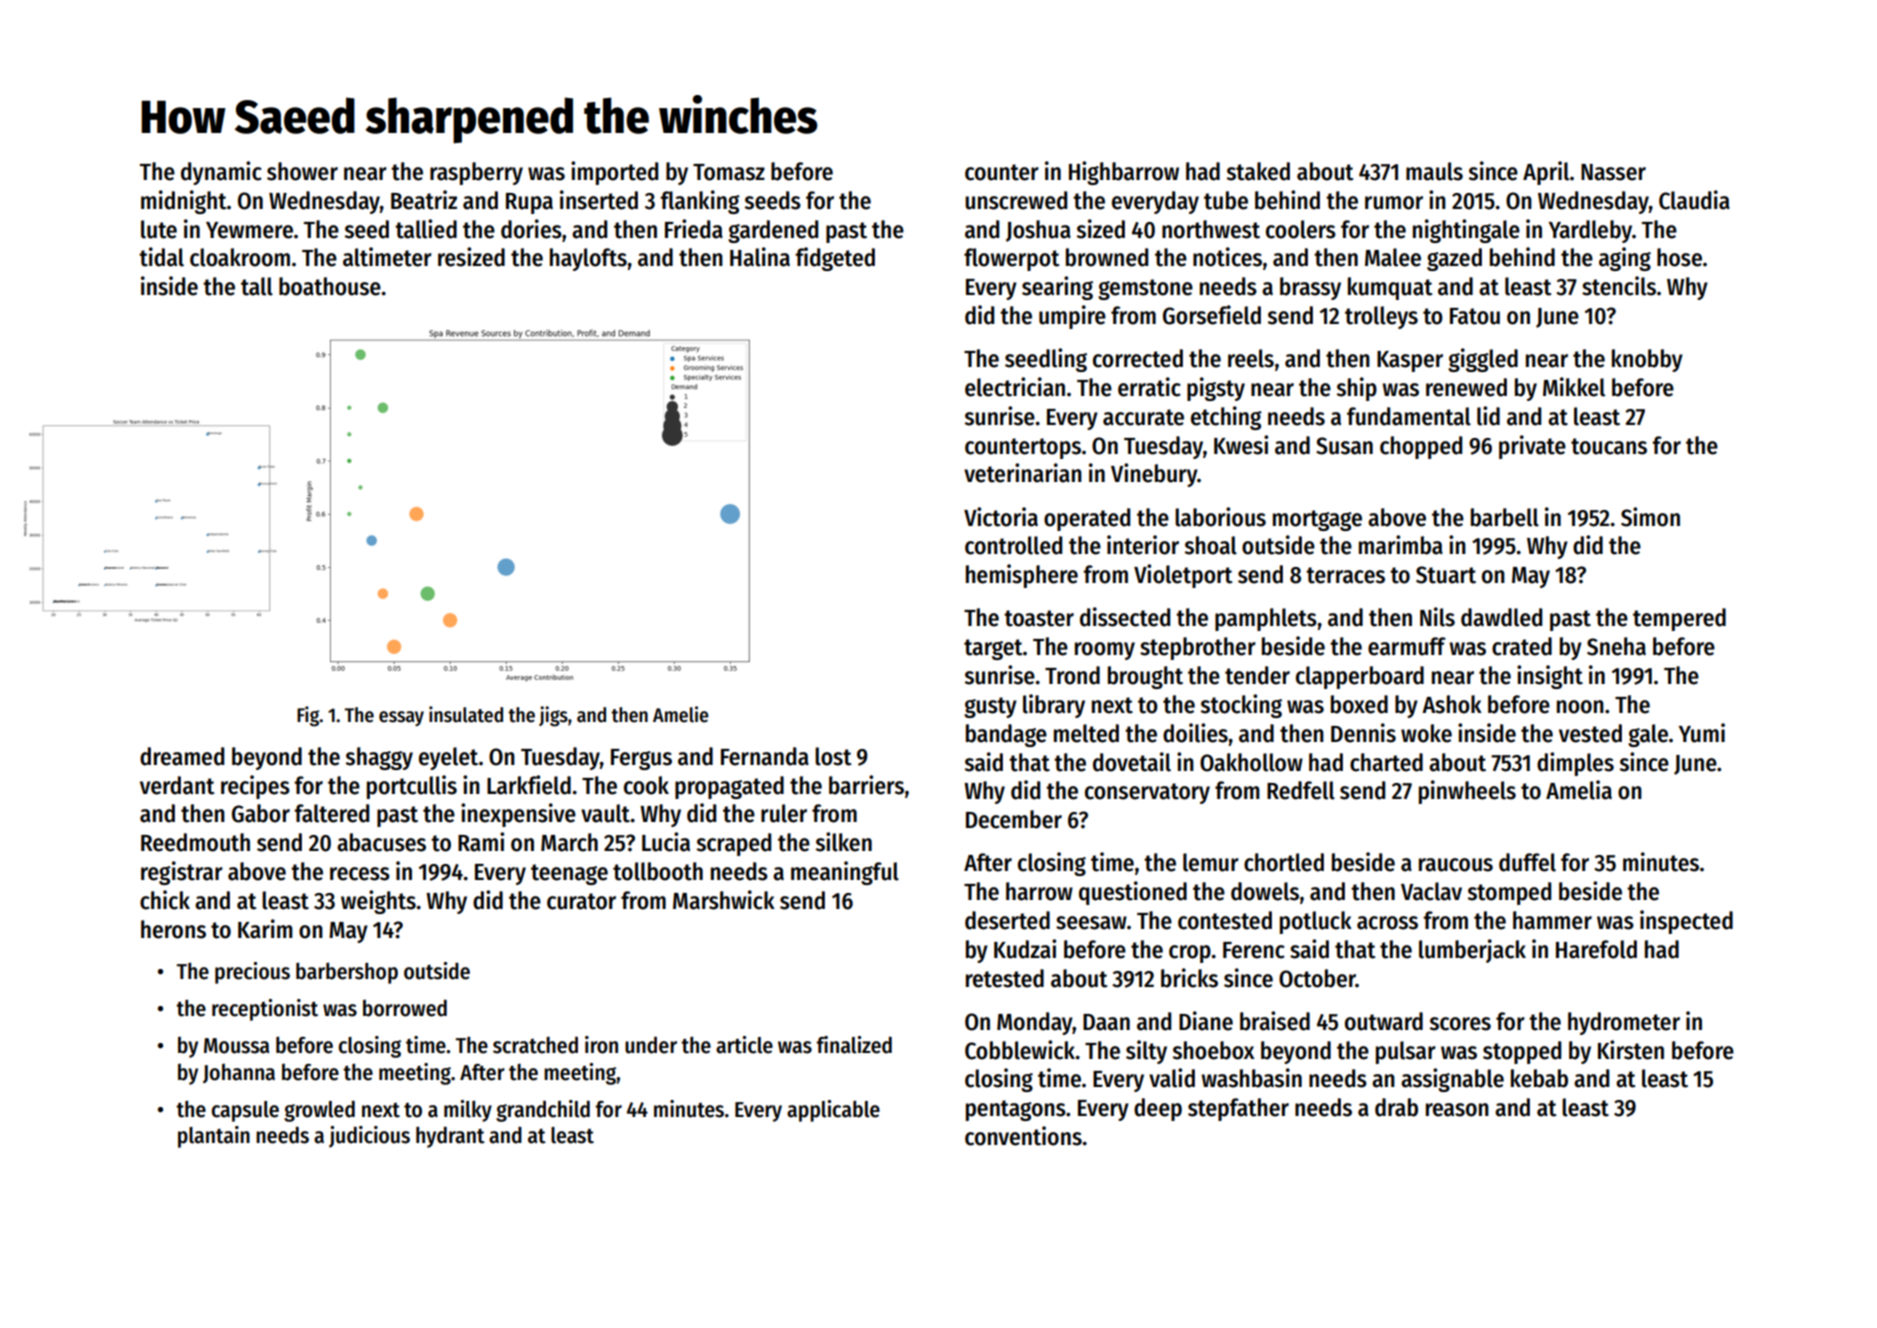 This screenshot has height=1328, width=1877. Describe the element at coordinates (1650, 517) in the screenshot. I see `Simon` at that location.
